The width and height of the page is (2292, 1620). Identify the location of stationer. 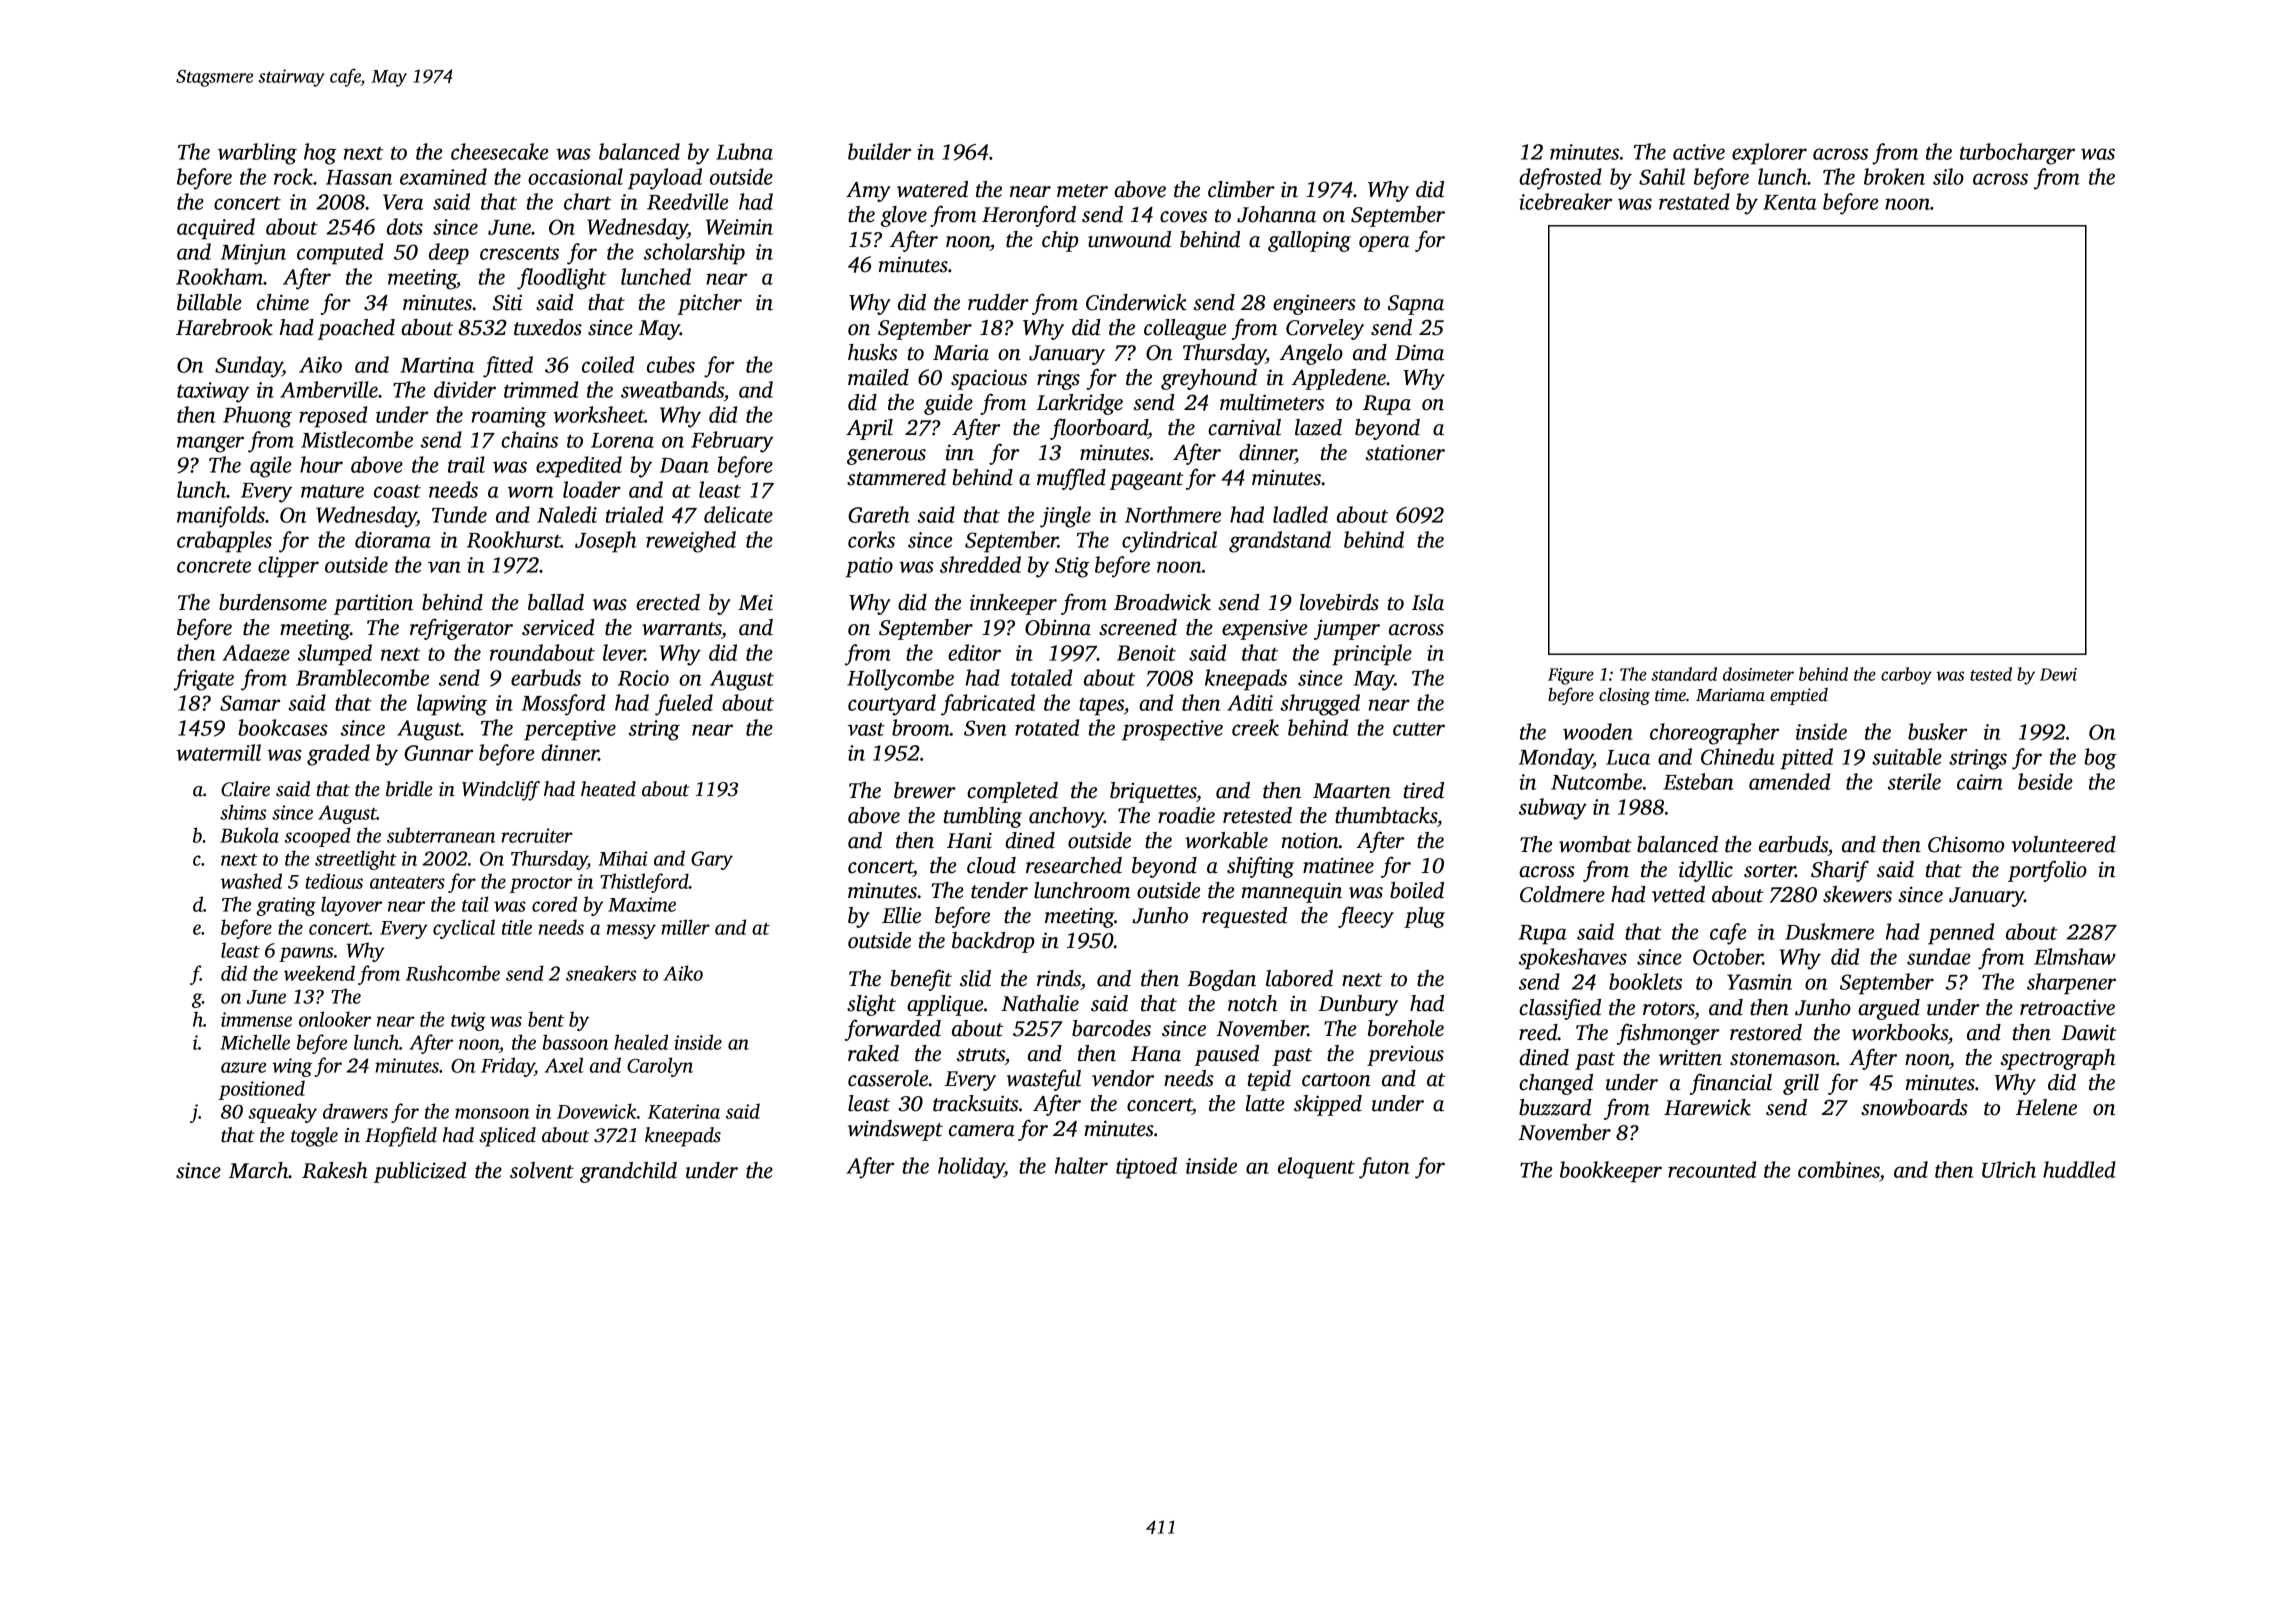
(1405, 452).
